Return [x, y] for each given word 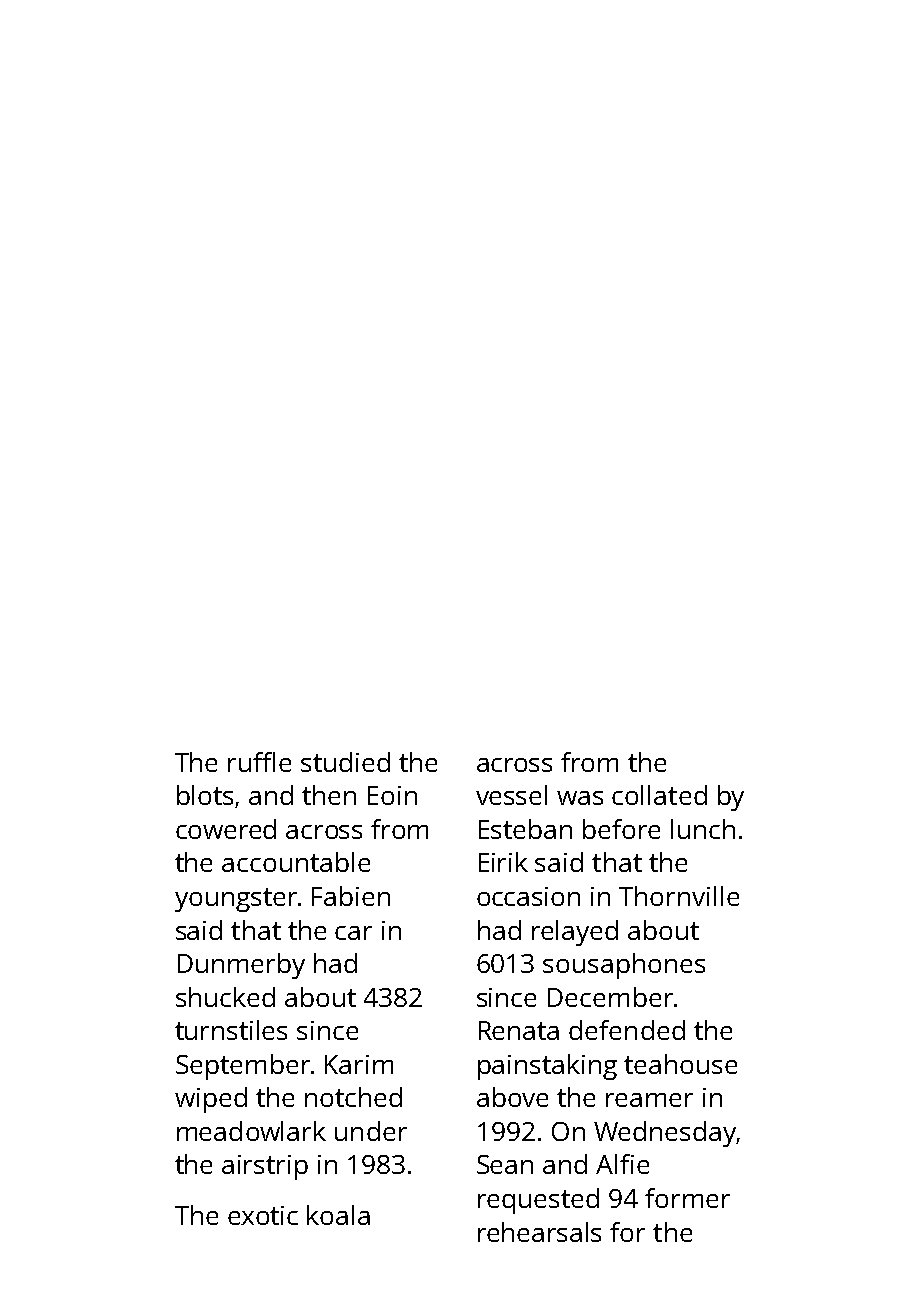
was [580, 798]
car [353, 933]
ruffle [259, 762]
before [621, 829]
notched [353, 1097]
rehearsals [539, 1232]
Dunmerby [241, 966]
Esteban [525, 829]
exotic [263, 1215]
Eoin [392, 795]
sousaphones [624, 966]
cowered [226, 829]
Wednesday [665, 1134]
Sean [505, 1164]
